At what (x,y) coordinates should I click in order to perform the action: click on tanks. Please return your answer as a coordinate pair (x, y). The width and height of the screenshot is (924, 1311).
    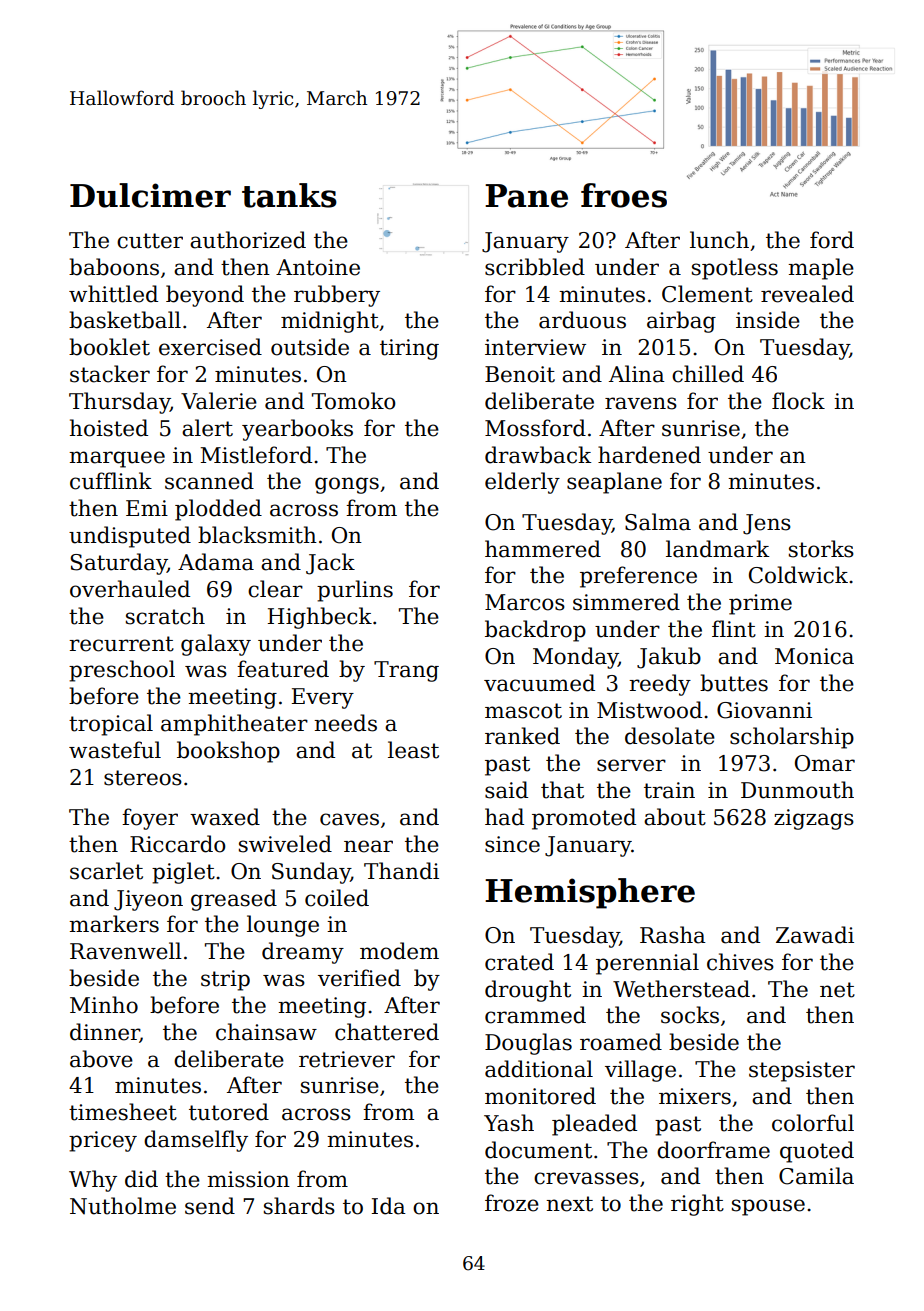
    Looking at the image, I should click on (289, 195).
